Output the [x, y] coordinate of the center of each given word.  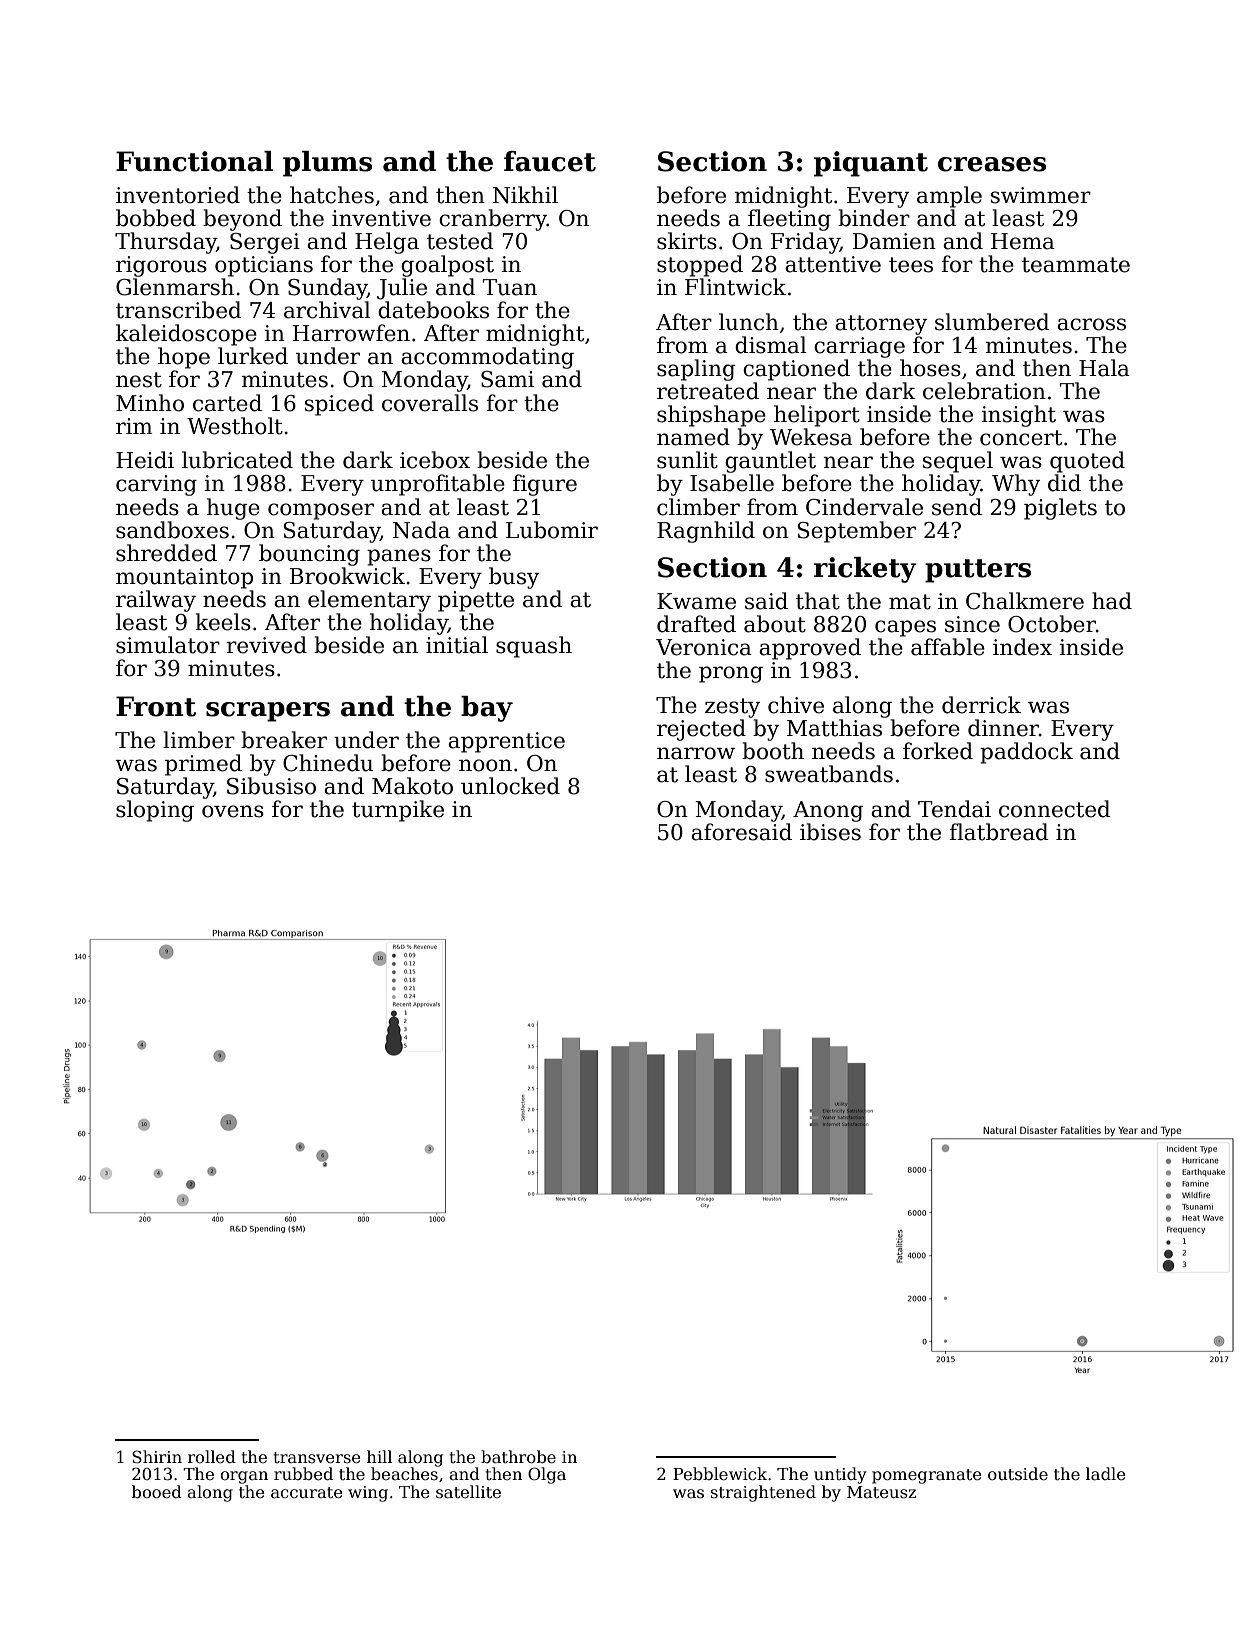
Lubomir [552, 530]
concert [1021, 438]
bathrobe [518, 1457]
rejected [701, 730]
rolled [212, 1457]
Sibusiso [271, 786]
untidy [840, 1475]
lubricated [237, 460]
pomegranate [926, 1476]
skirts [687, 241]
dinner [1003, 728]
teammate [1076, 265]
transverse [316, 1458]
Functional [194, 161]
